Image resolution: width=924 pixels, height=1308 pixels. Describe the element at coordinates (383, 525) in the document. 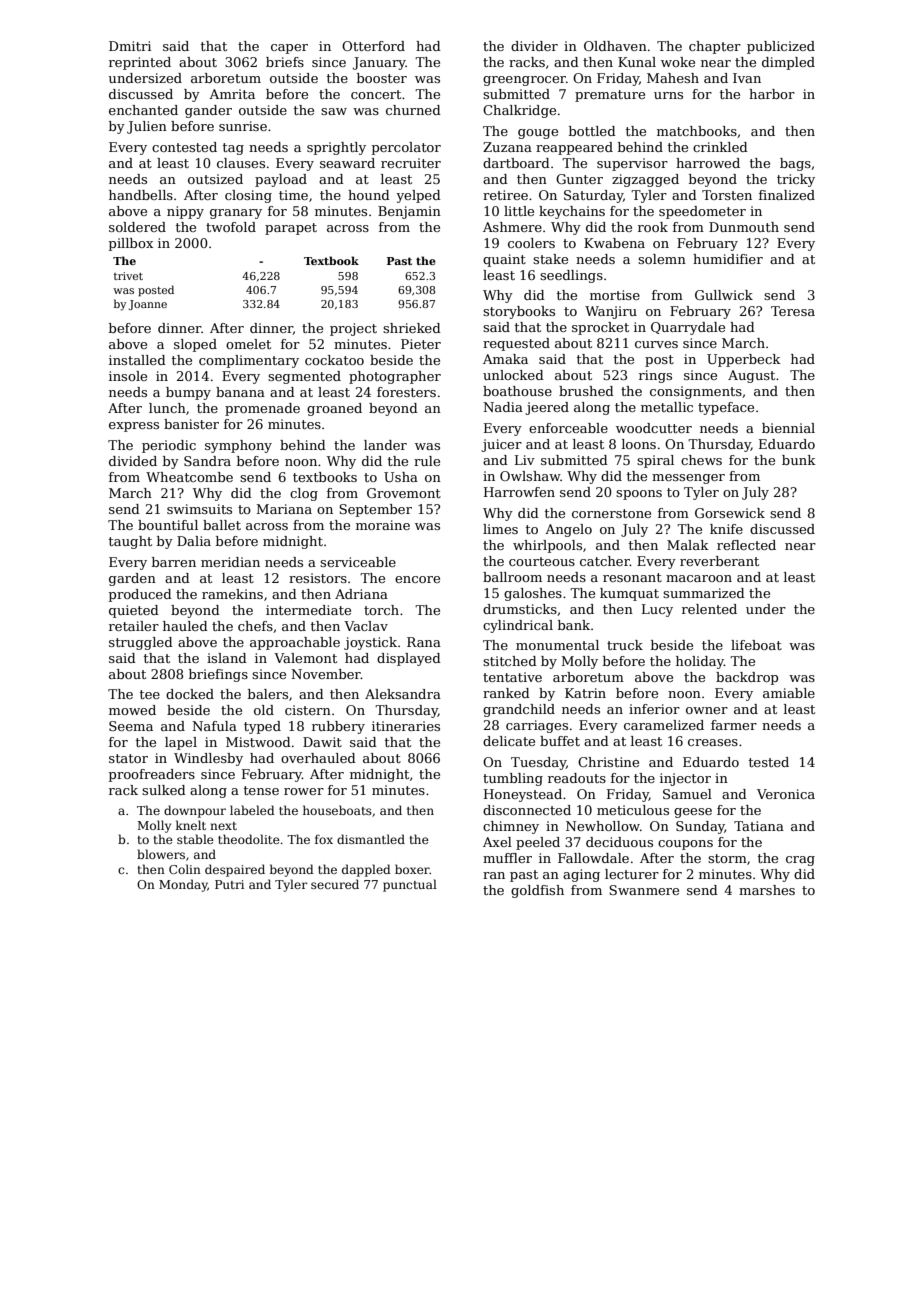

I see `moraine` at that location.
